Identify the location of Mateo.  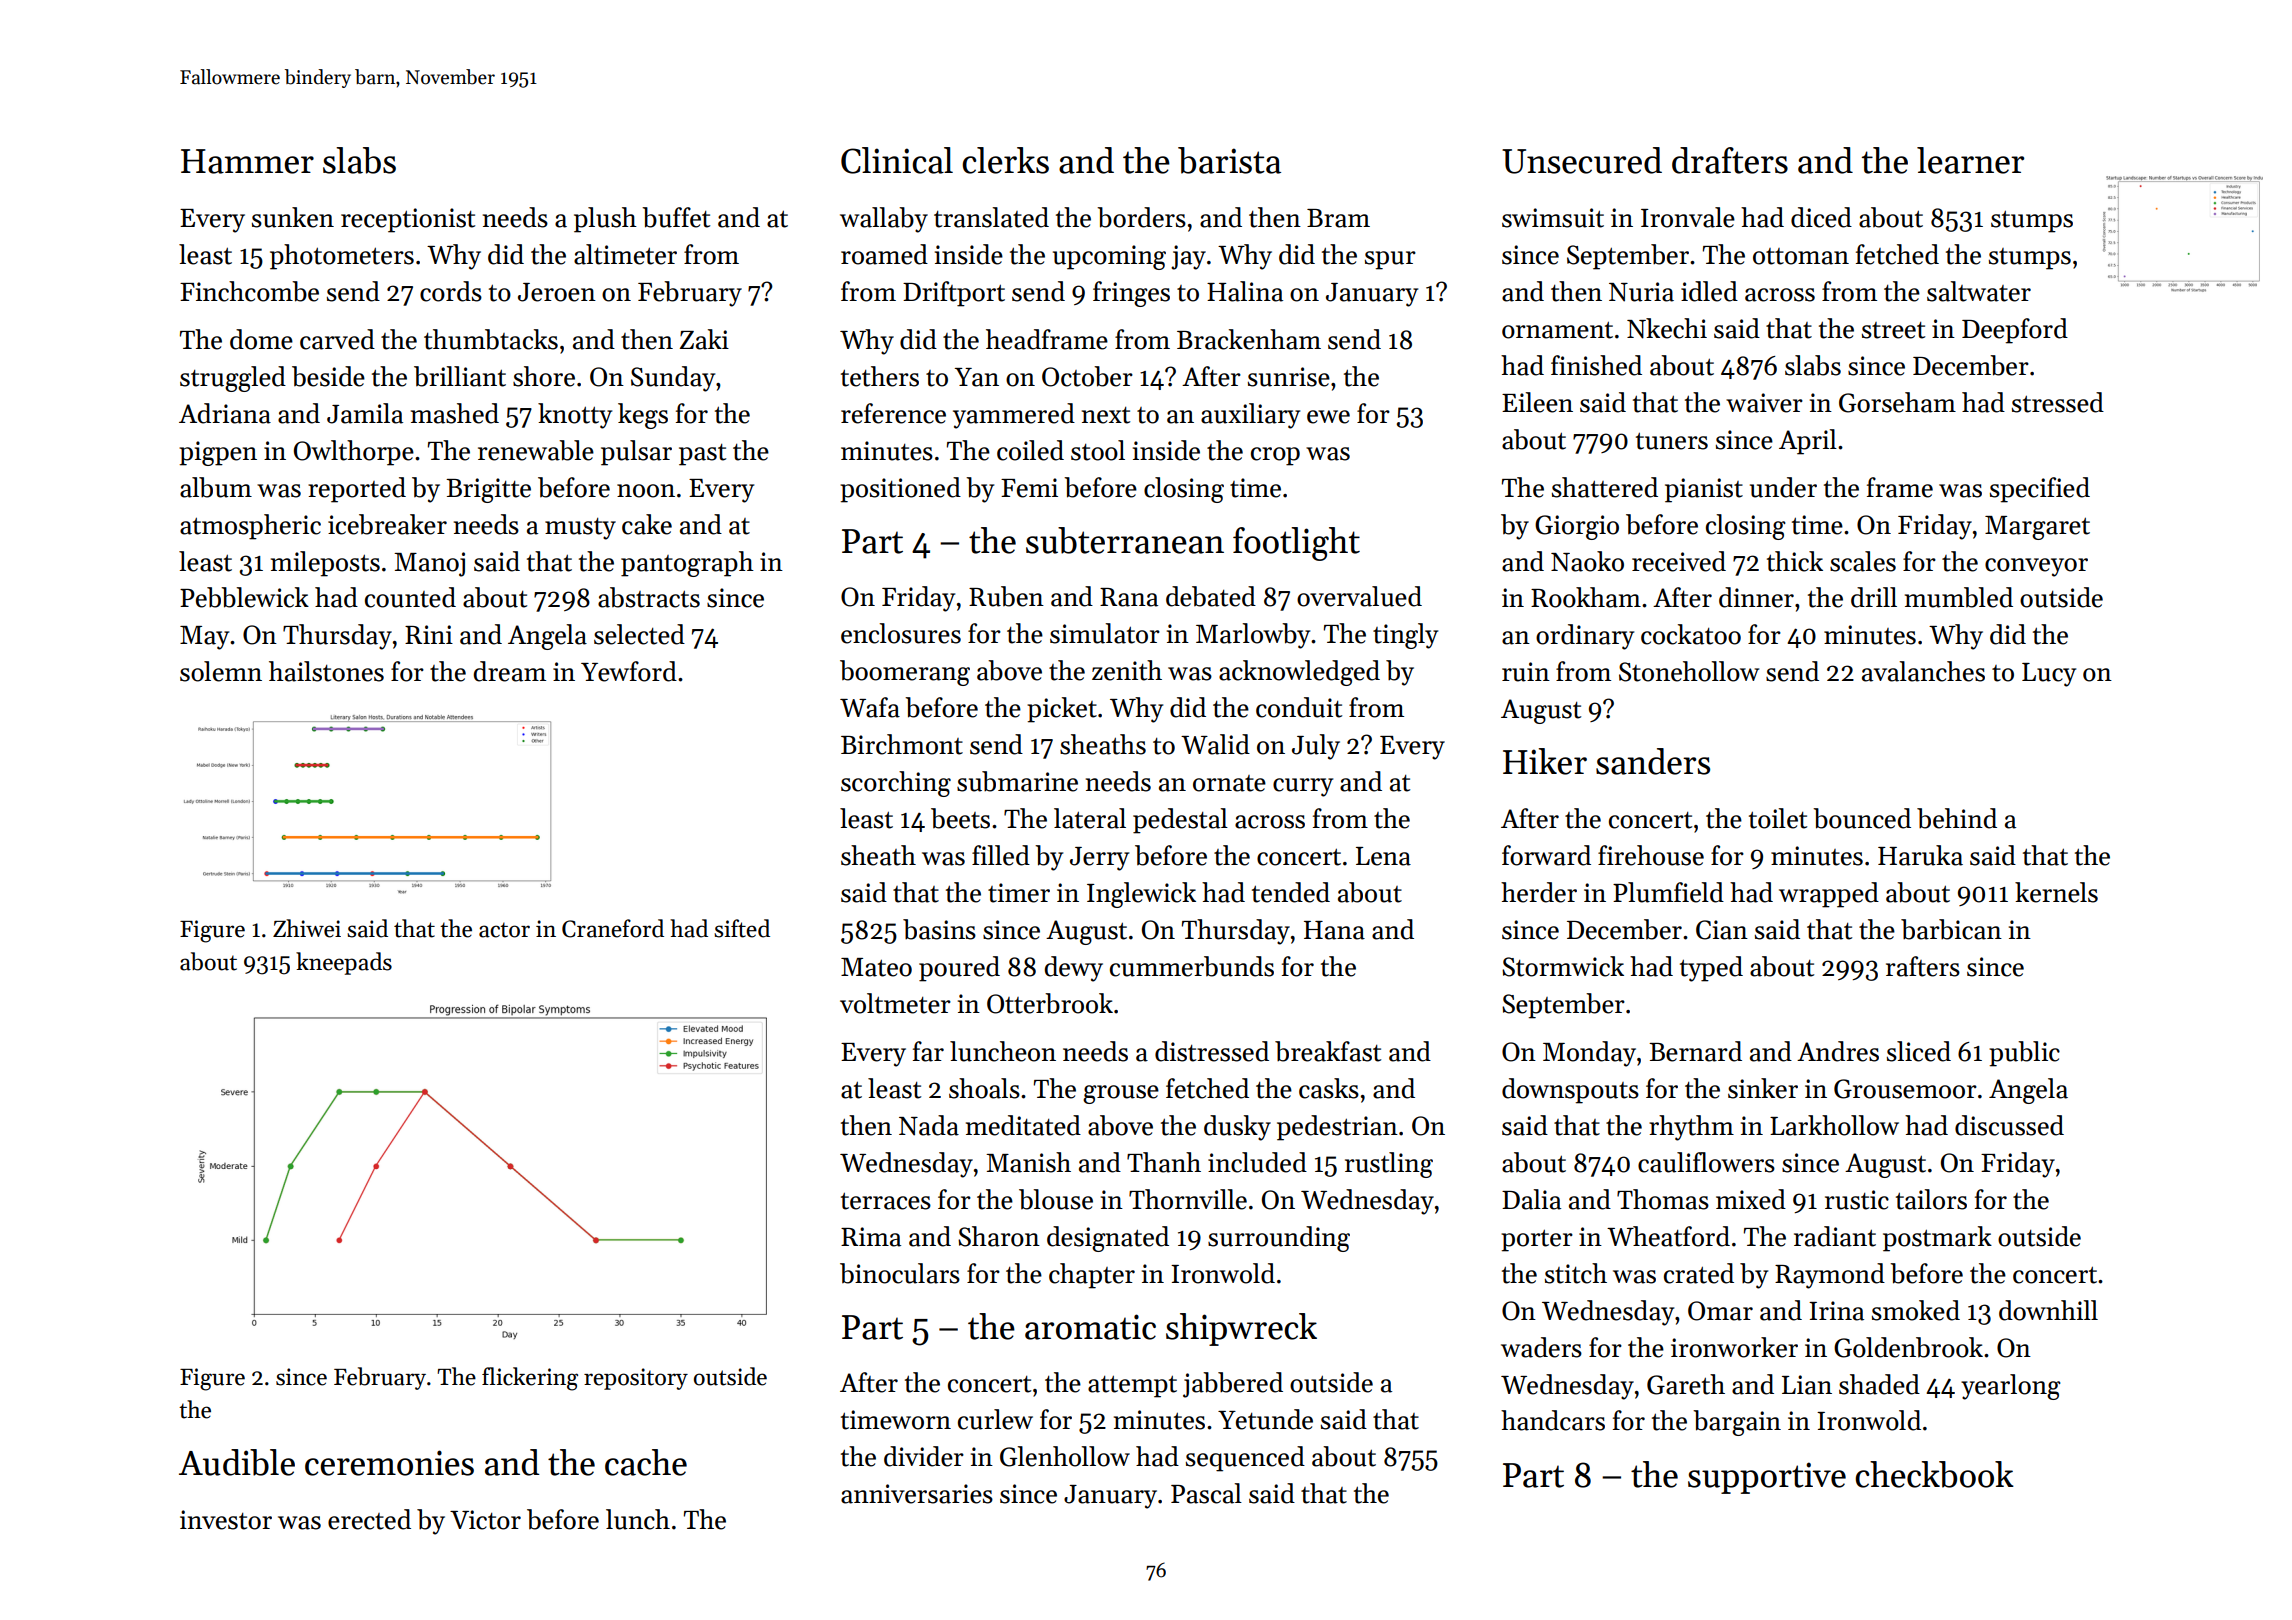
(876, 967).
